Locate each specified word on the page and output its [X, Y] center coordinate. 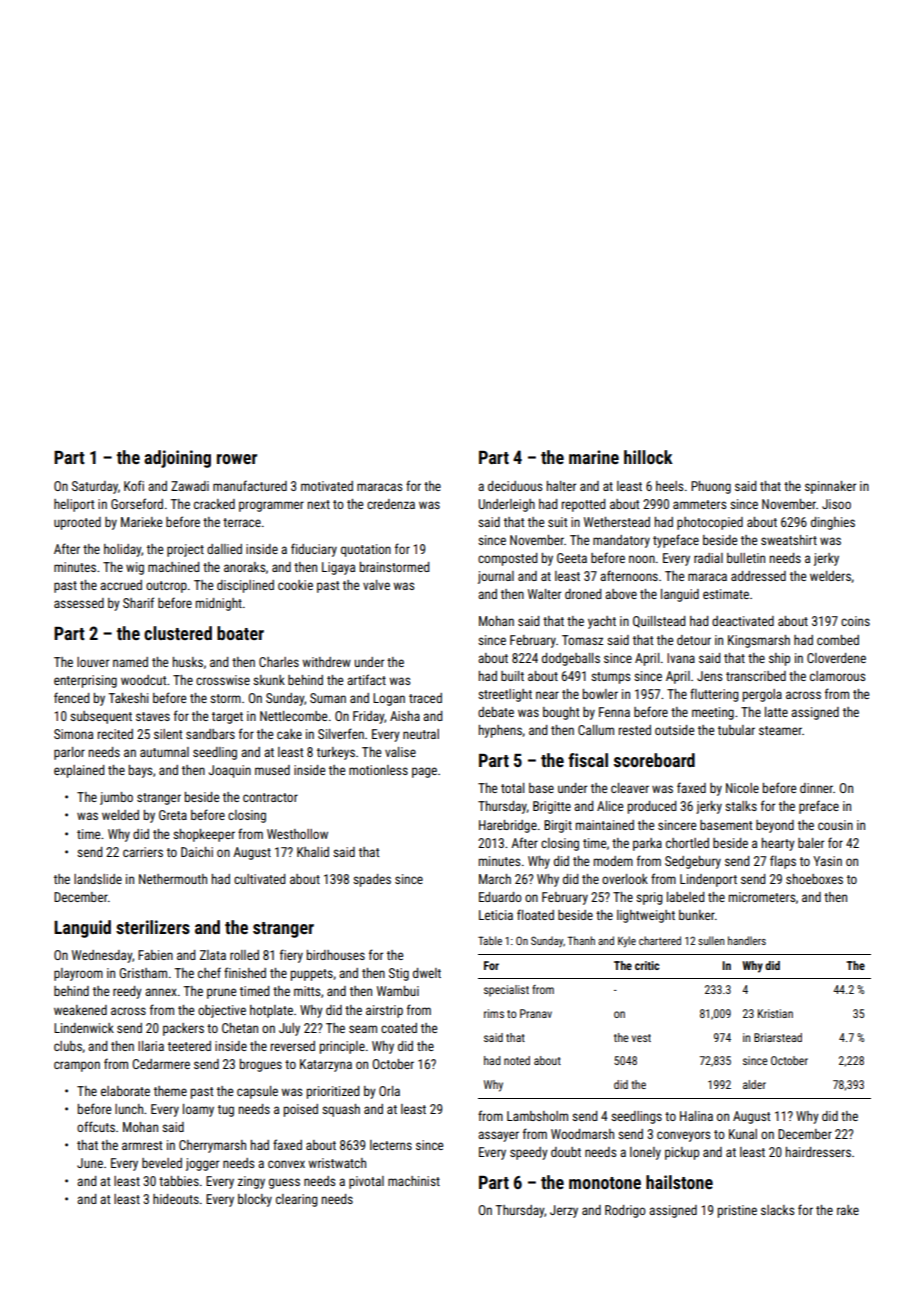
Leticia [496, 915]
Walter [544, 594]
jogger [202, 1164]
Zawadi [190, 486]
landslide [98, 879]
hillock [648, 457]
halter [561, 486]
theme [170, 1091]
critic [647, 965]
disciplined [245, 586]
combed [838, 640]
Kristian [775, 1013]
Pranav [536, 1013]
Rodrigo [625, 1211]
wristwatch [337, 1163]
